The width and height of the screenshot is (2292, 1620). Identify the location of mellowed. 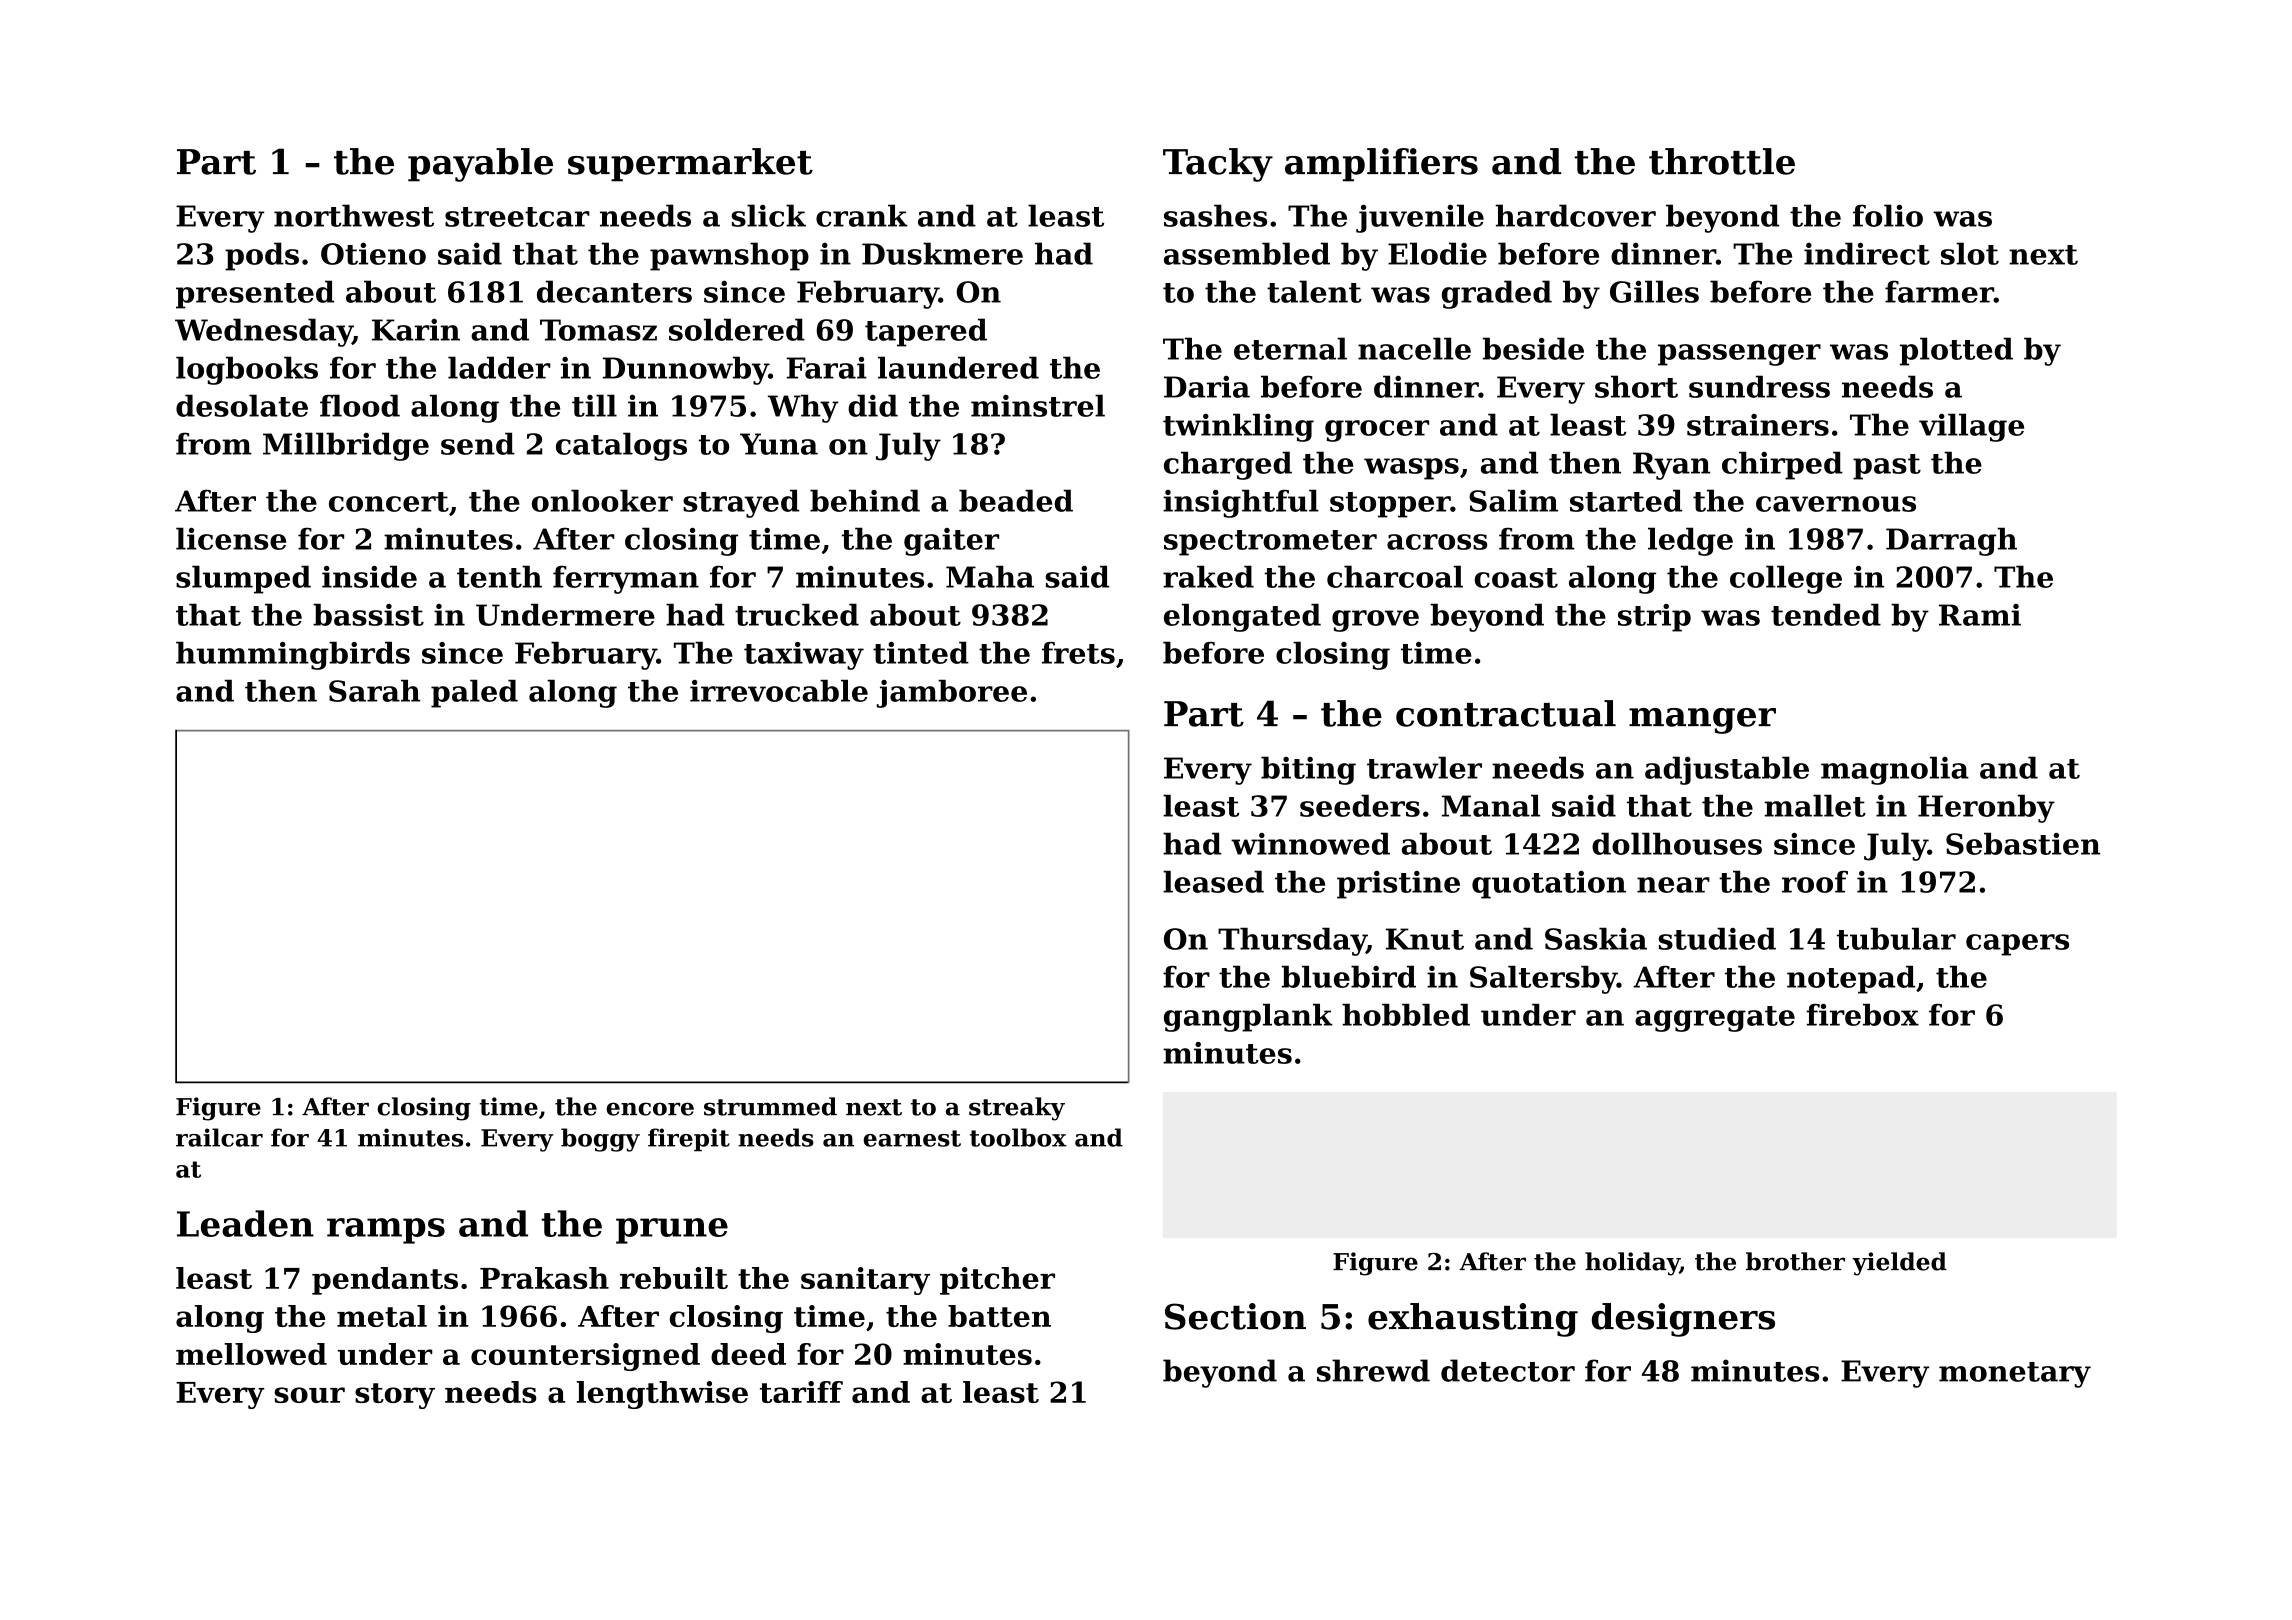
(251, 1354).
